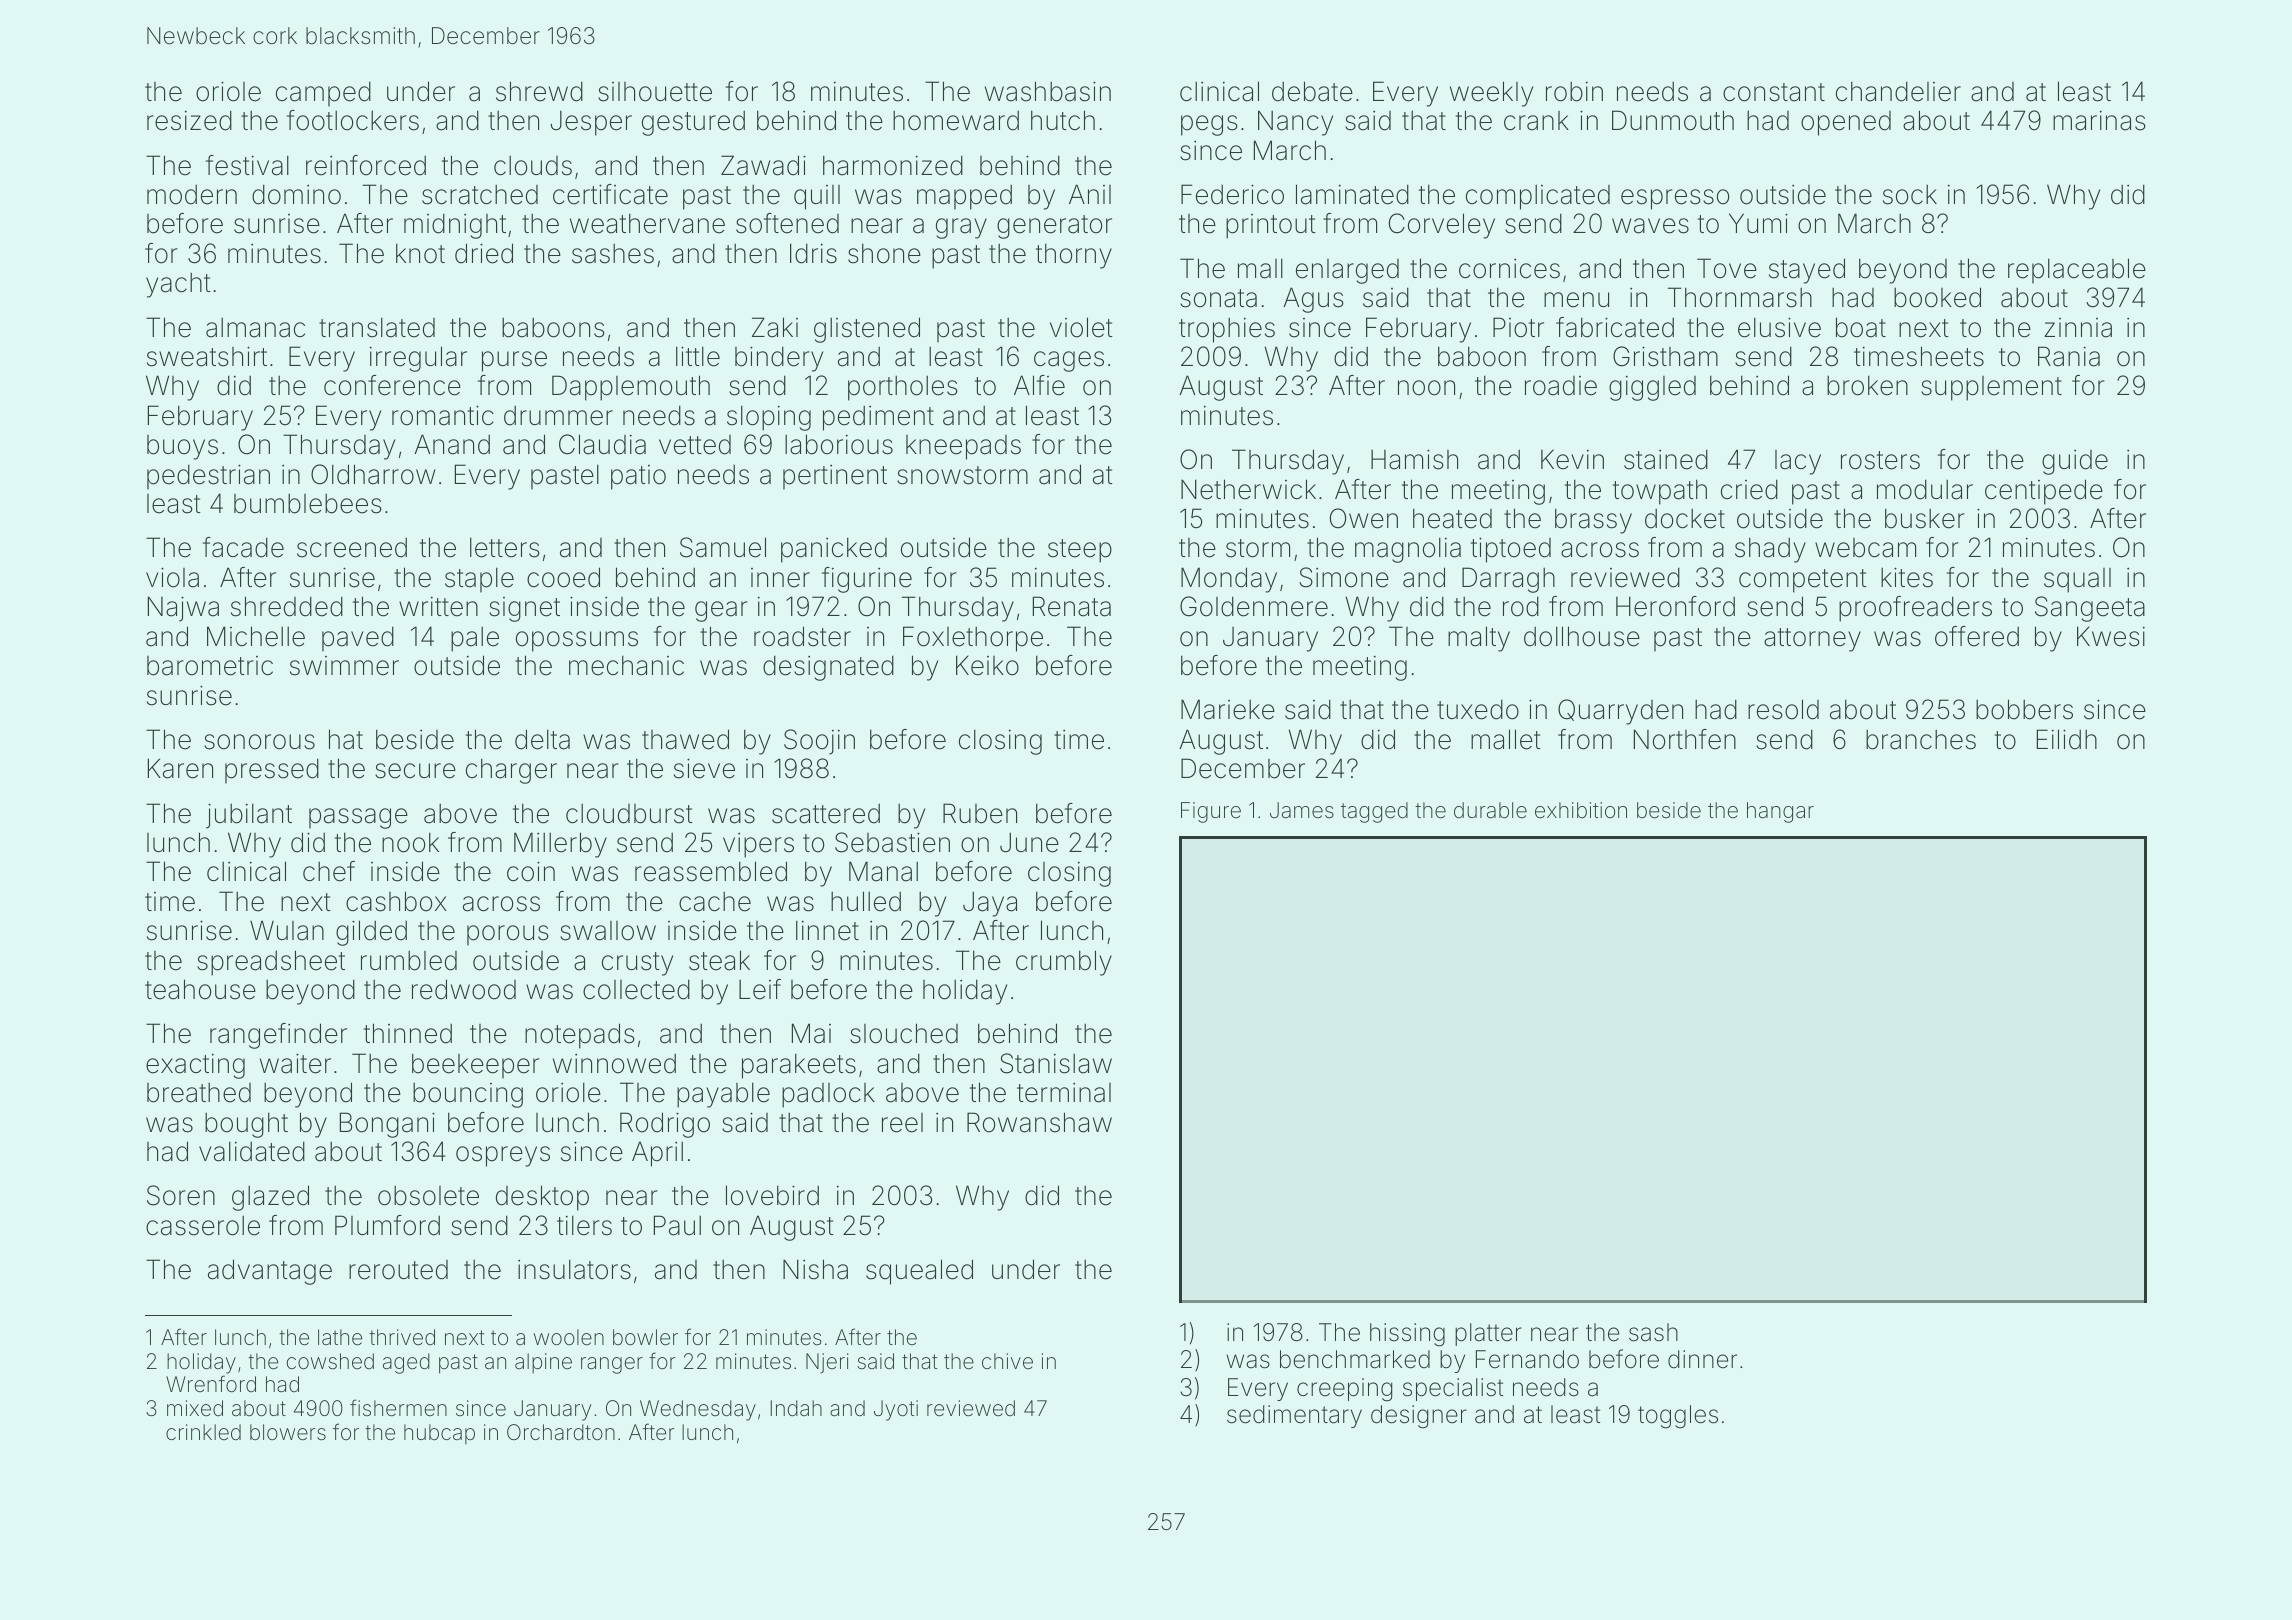  Describe the element at coordinates (2099, 121) in the document. I see `marinas` at that location.
